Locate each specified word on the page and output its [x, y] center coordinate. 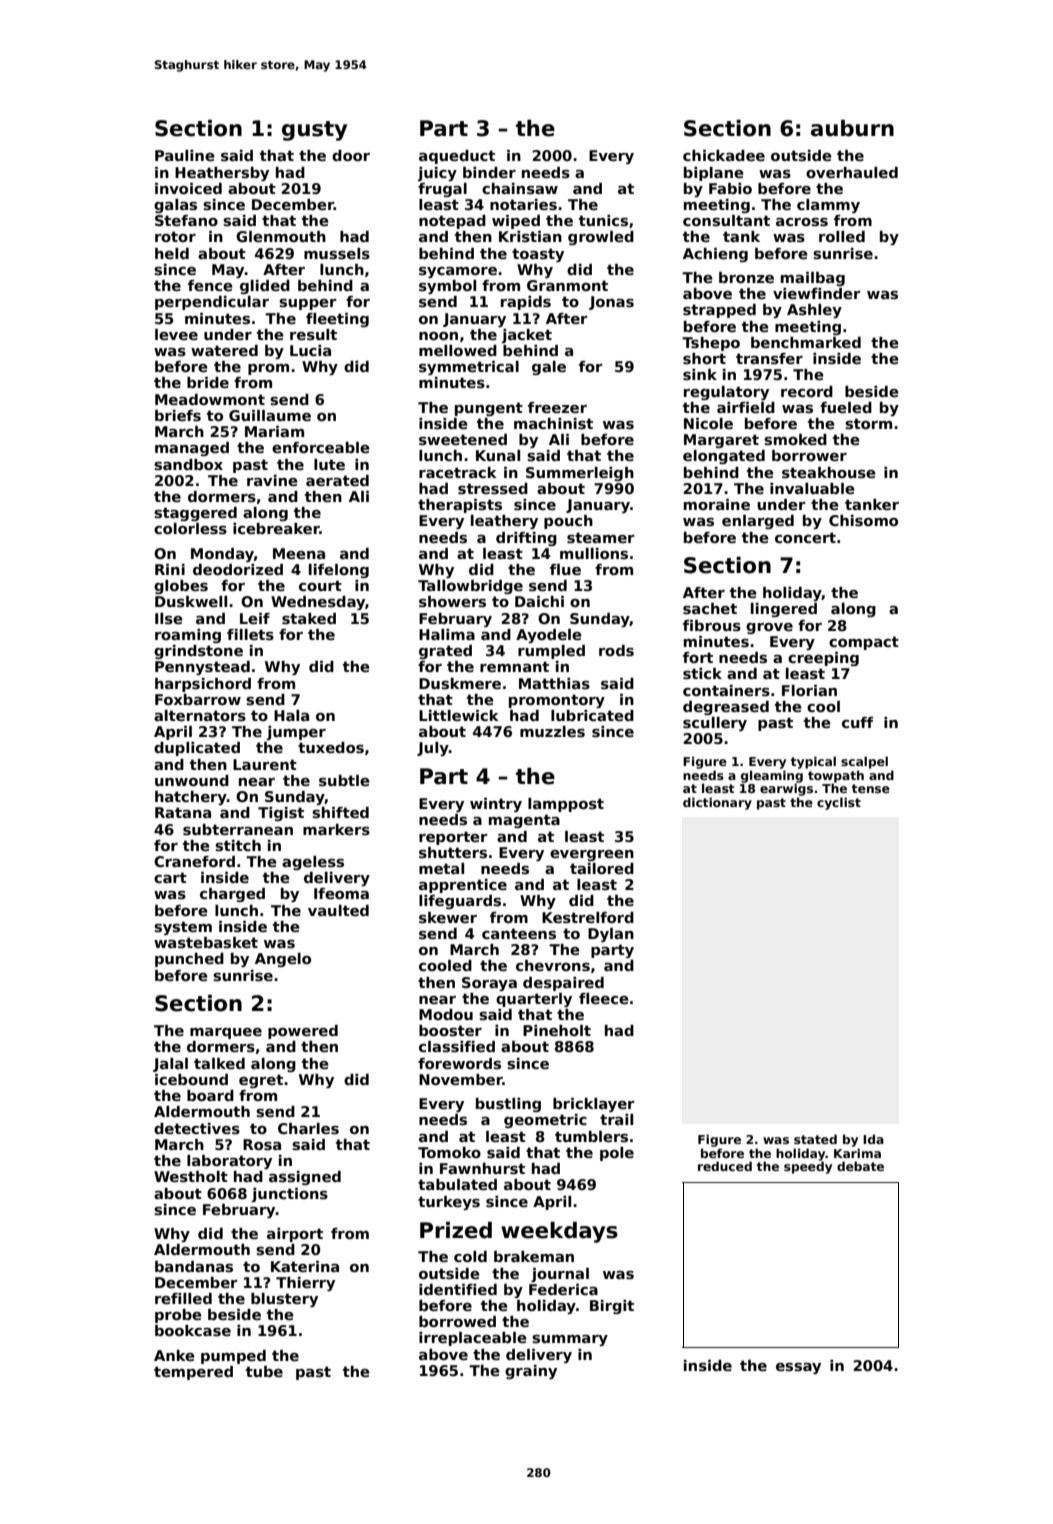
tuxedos [331, 747]
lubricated [592, 715]
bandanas [194, 1266]
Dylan [611, 935]
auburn [852, 128]
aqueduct [457, 157]
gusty [314, 131]
